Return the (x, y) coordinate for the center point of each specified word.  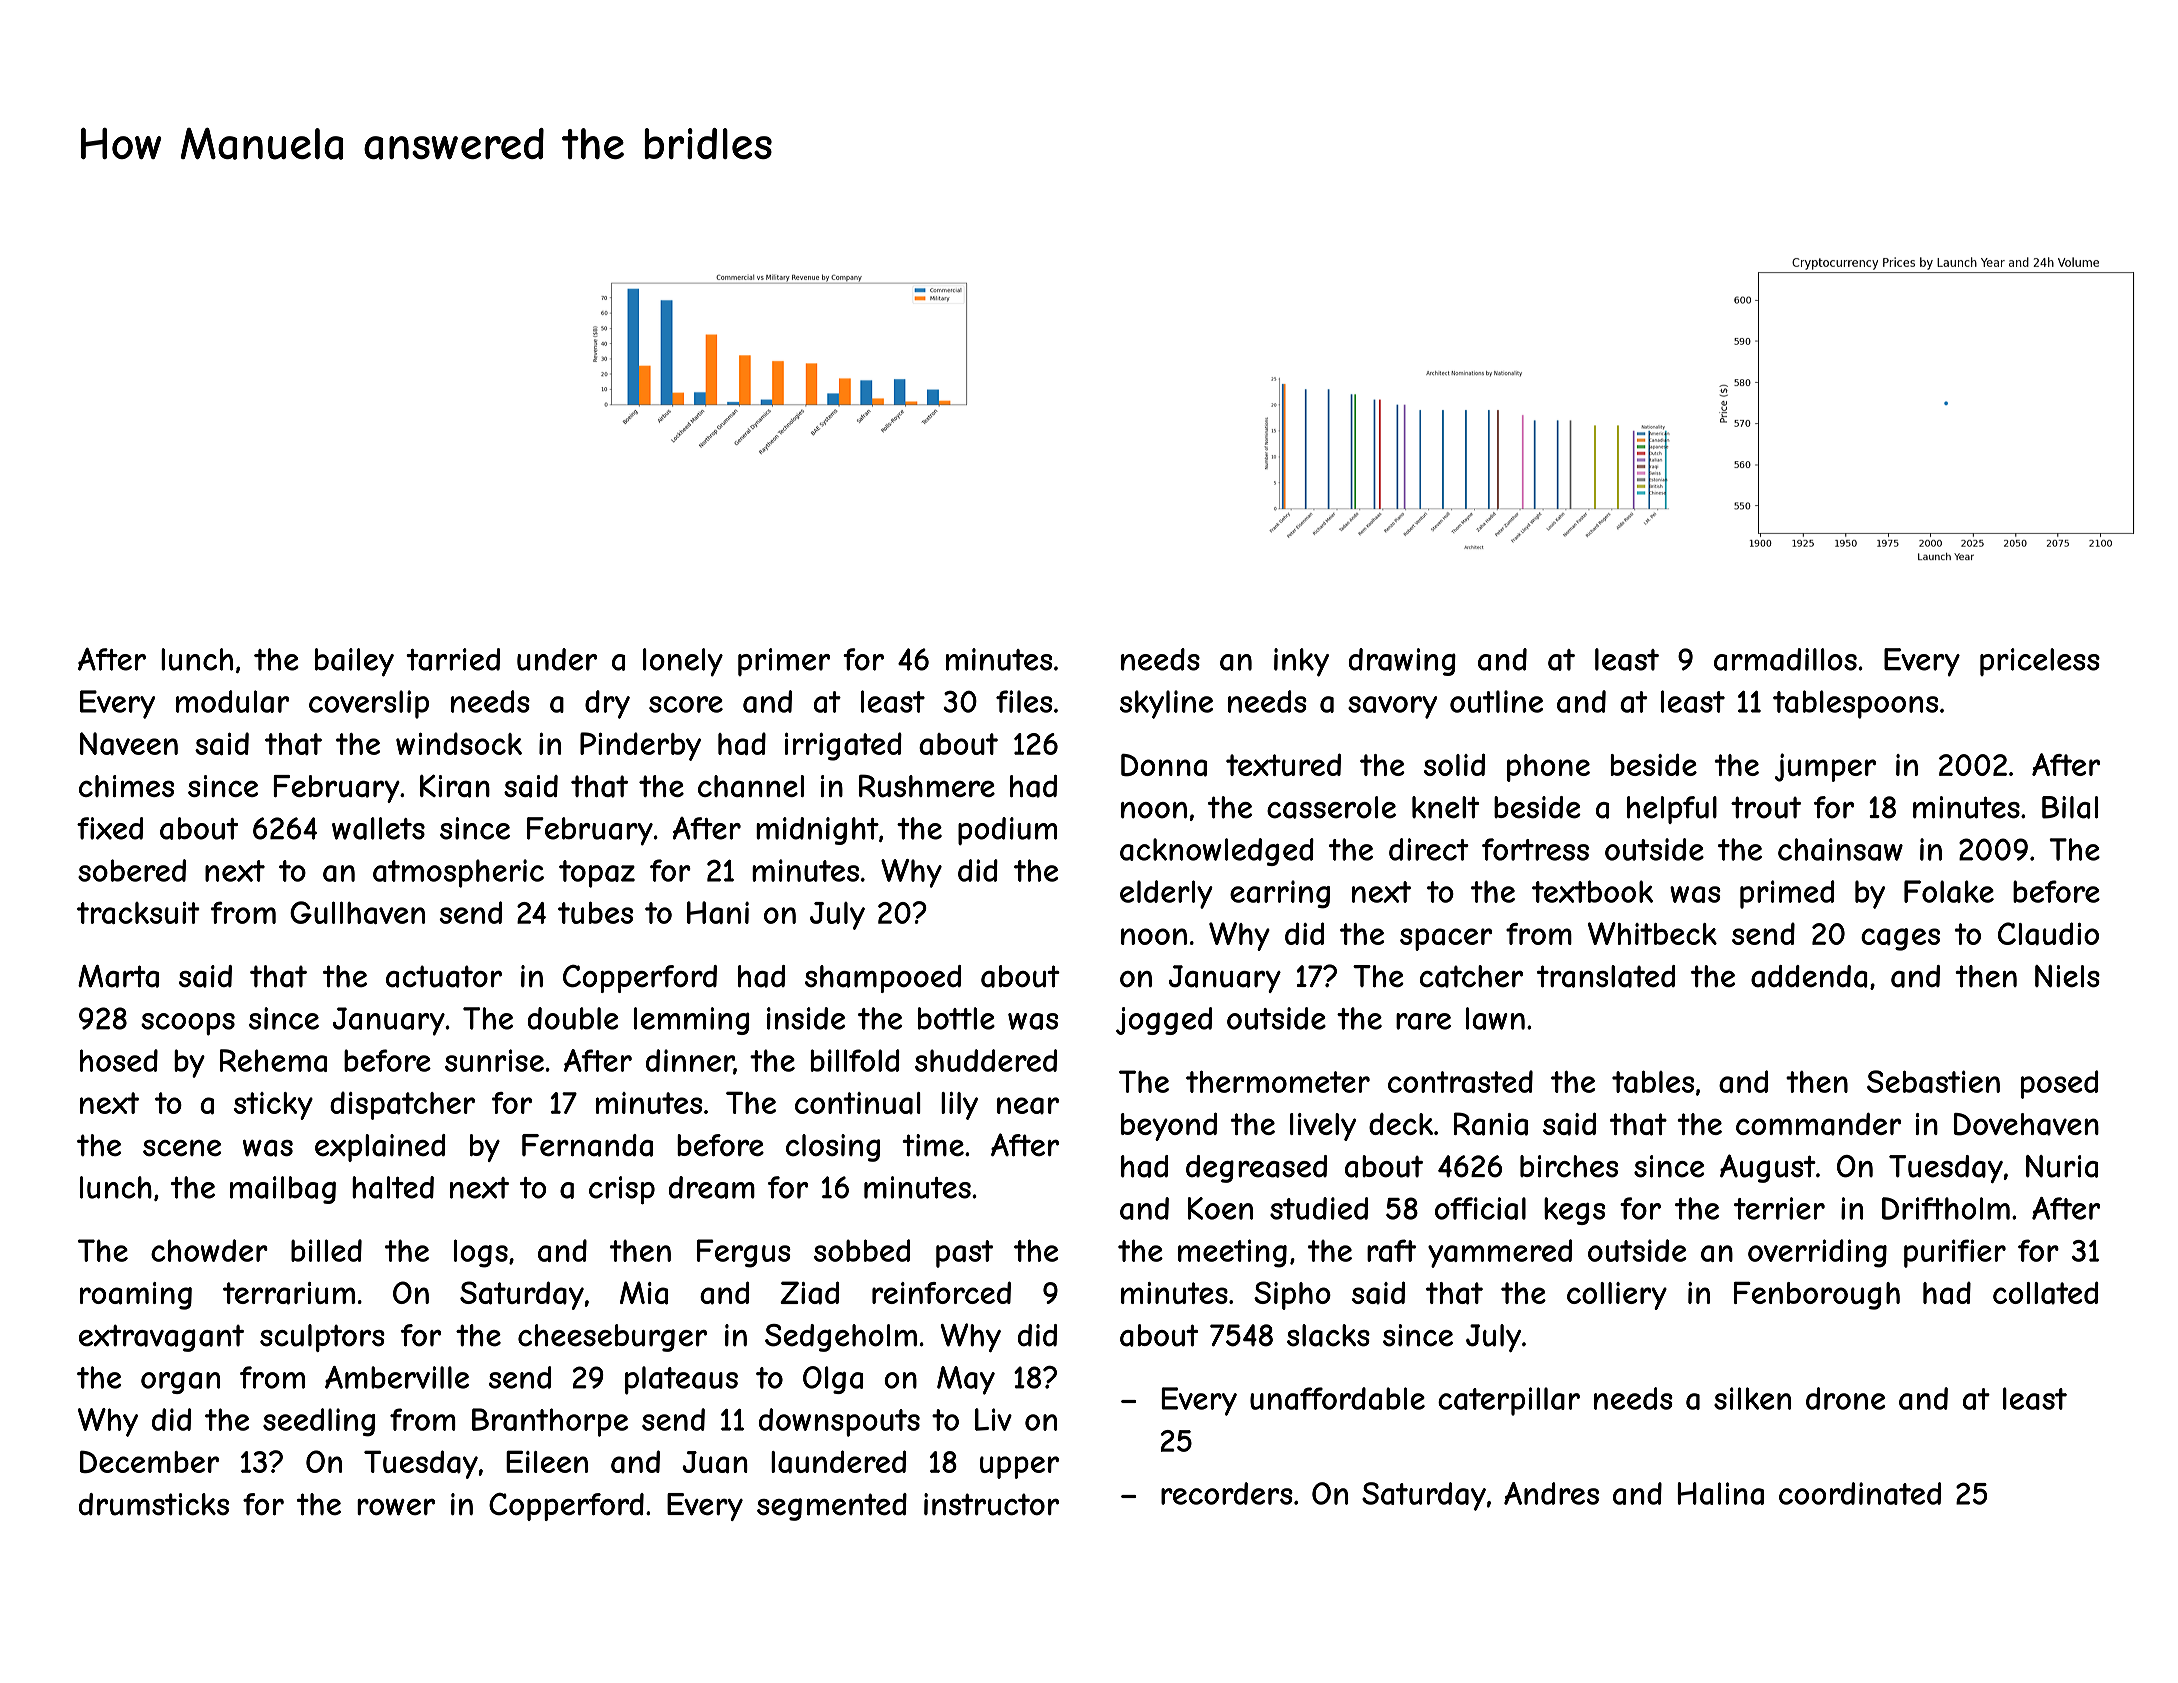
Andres (1551, 1493)
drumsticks (154, 1504)
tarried (453, 659)
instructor (991, 1504)
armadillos (1785, 659)
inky (1301, 662)
